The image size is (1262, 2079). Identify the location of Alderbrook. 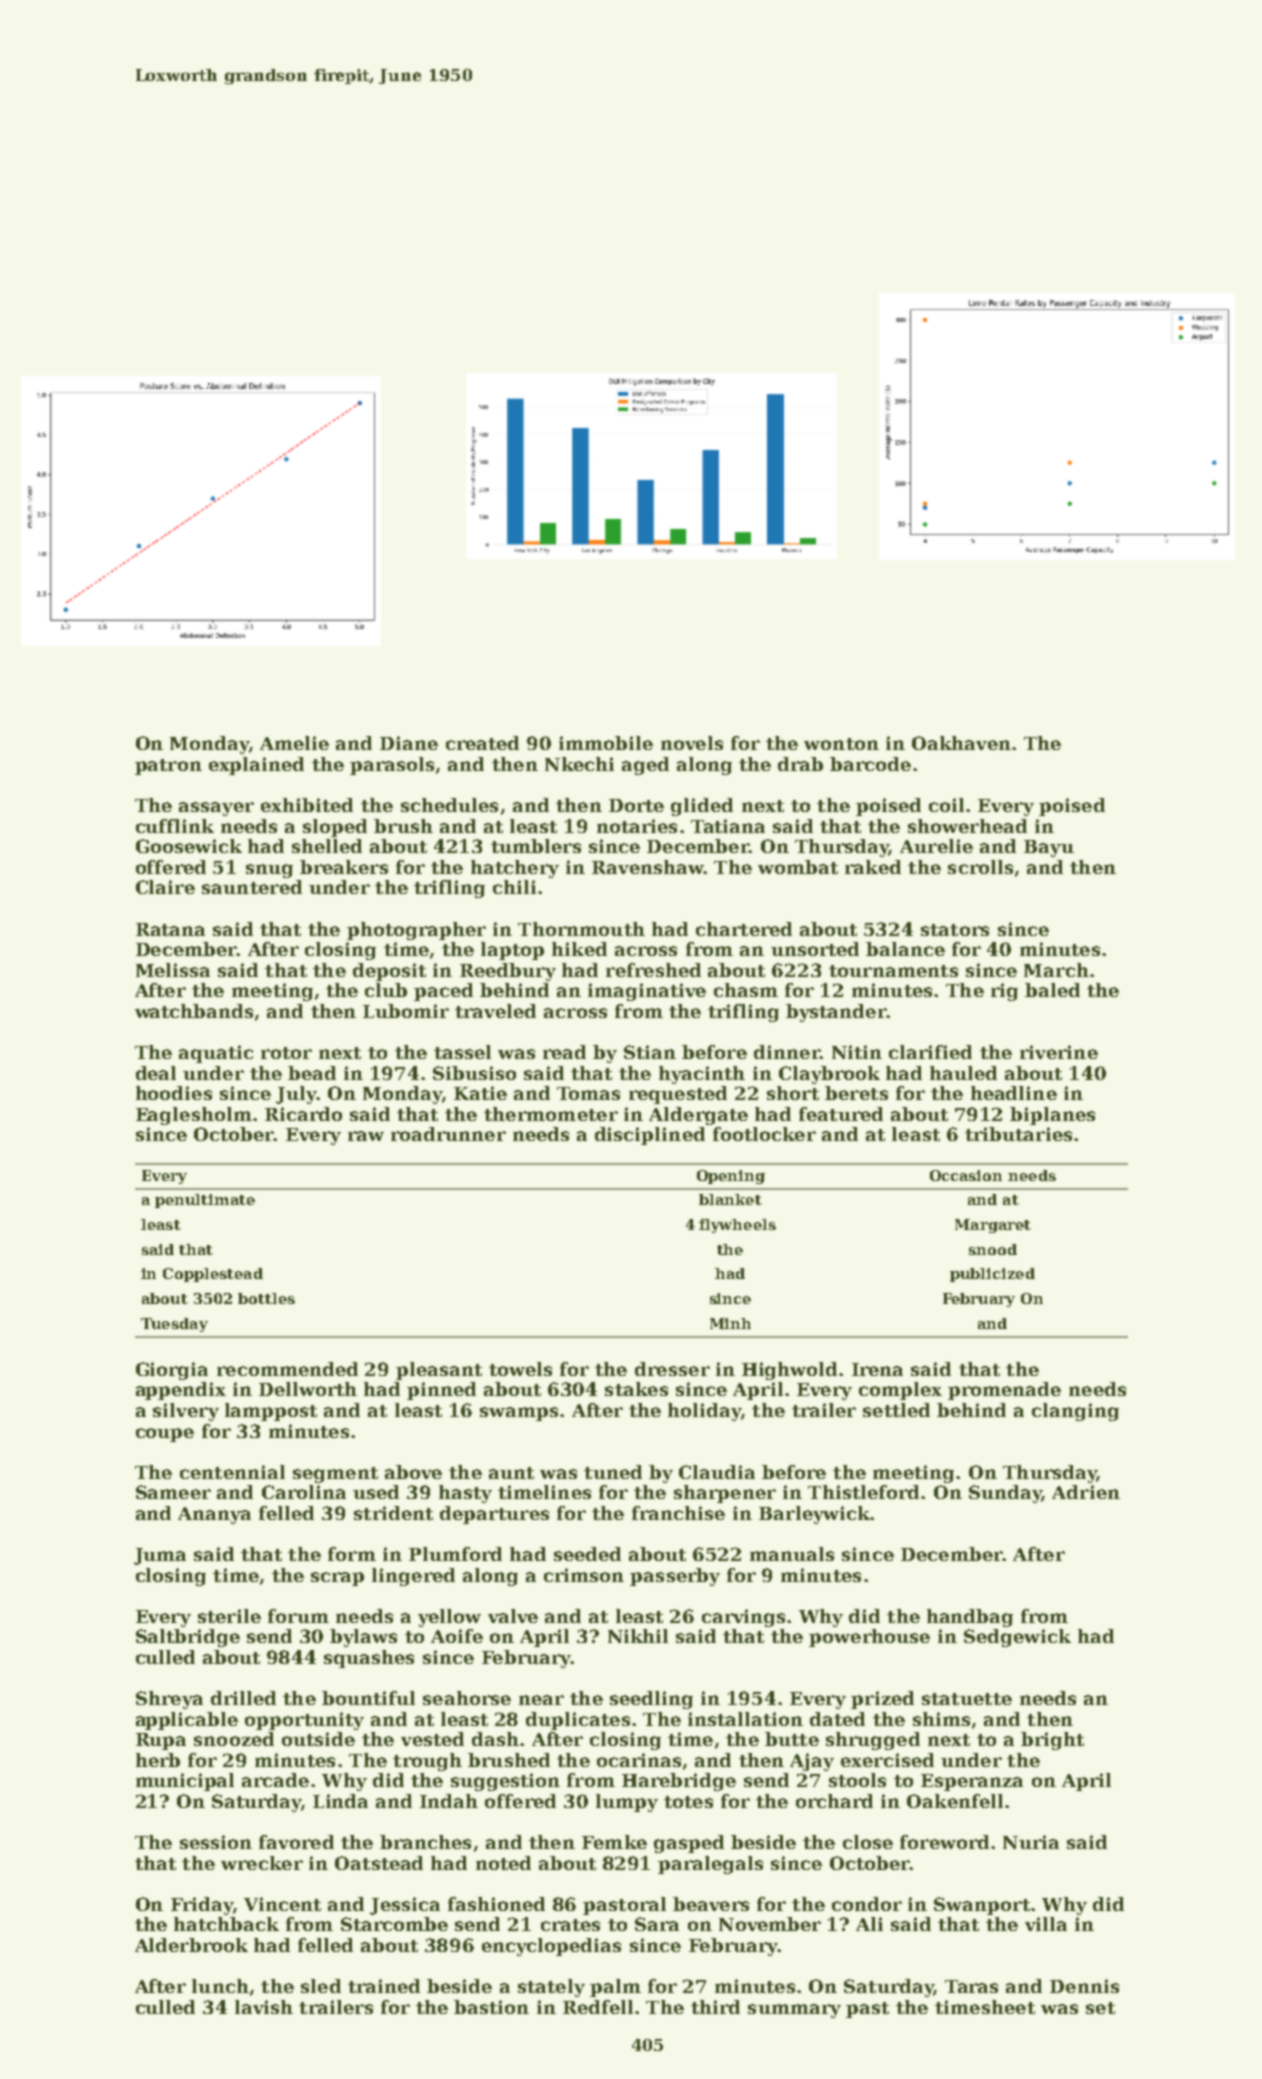
(191, 1945).
